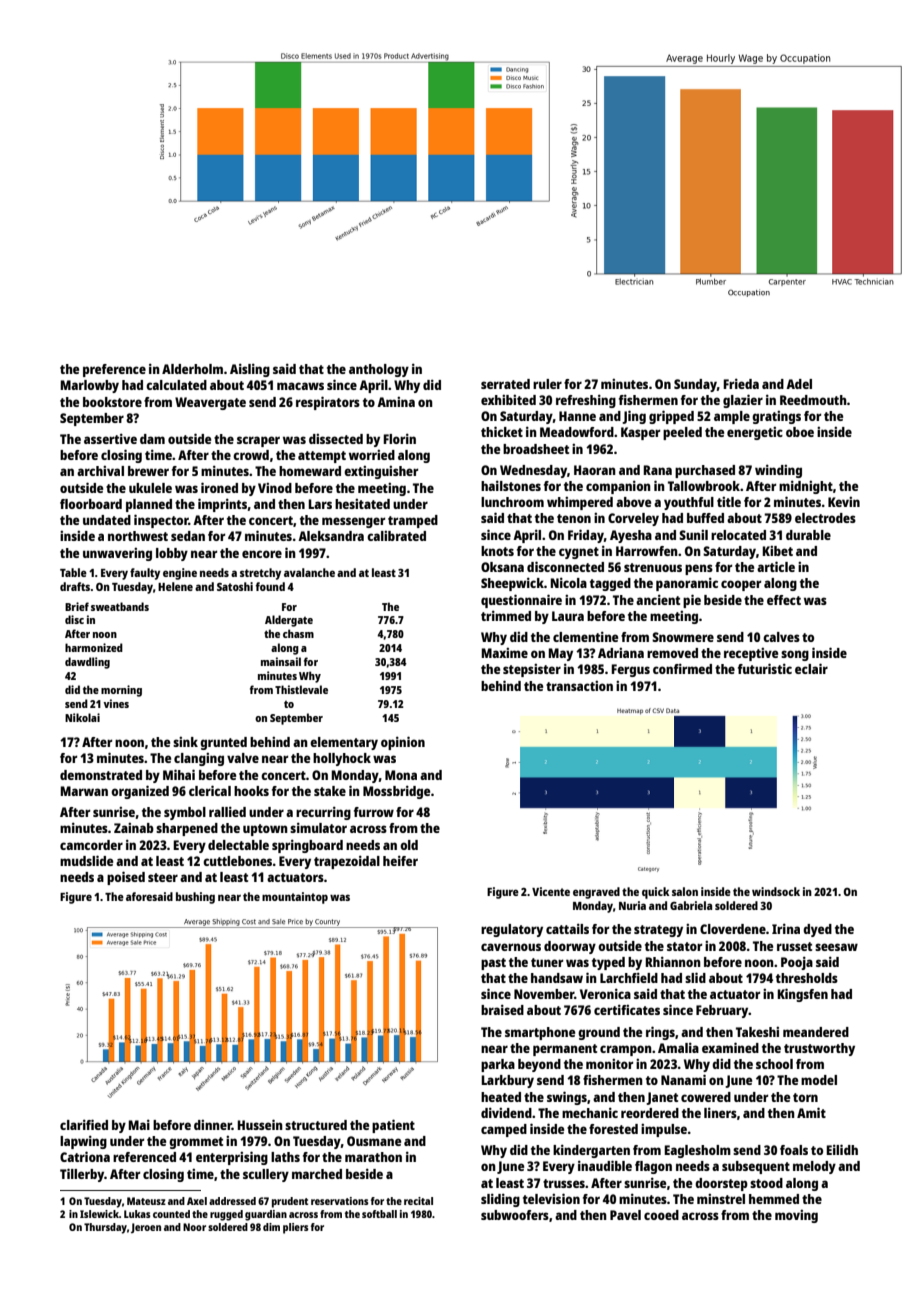 Image resolution: width=924 pixels, height=1308 pixels. Describe the element at coordinates (146, 1201) in the page. I see `Mateusz` at that location.
